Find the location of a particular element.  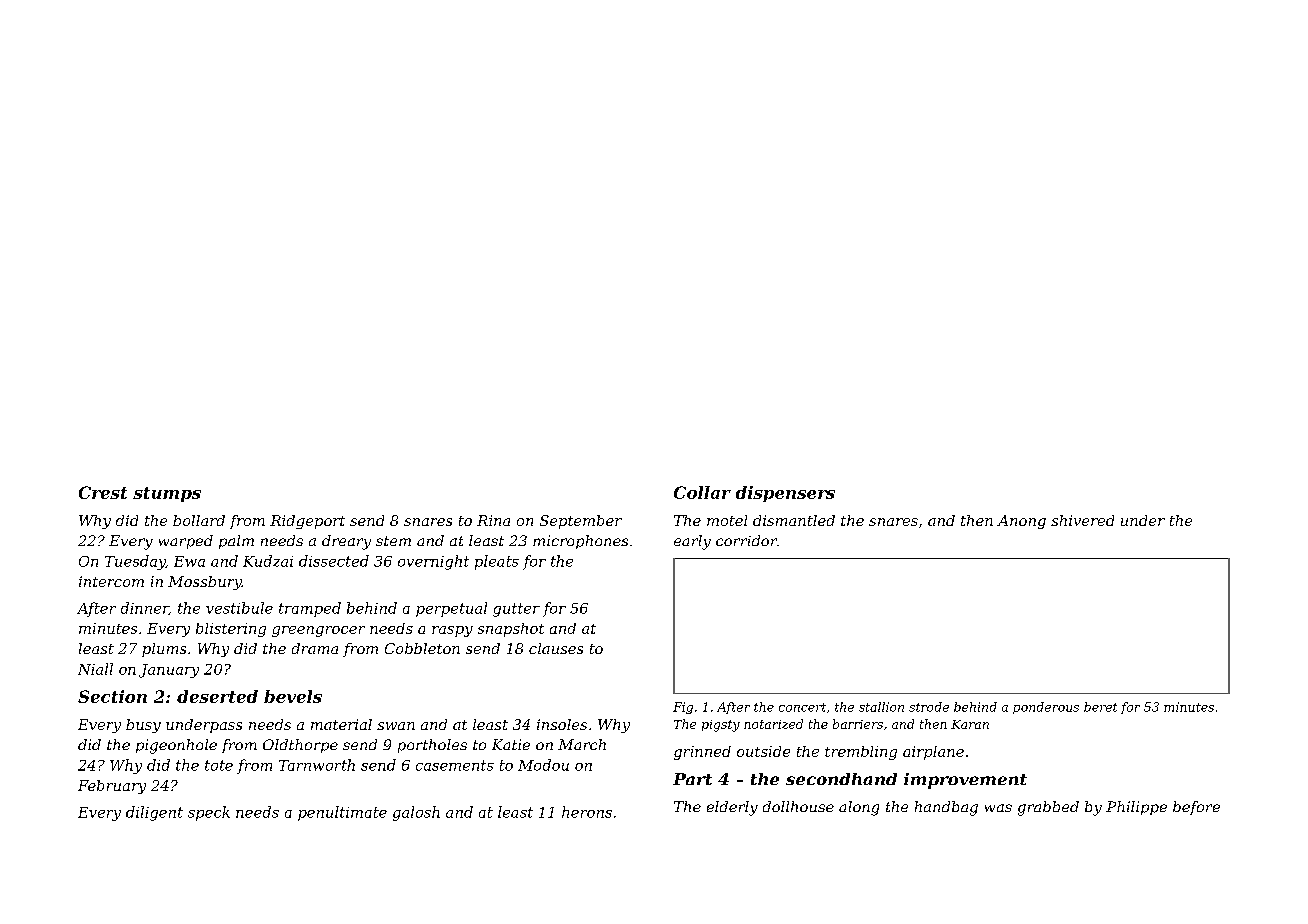

penultimate is located at coordinates (342, 813).
